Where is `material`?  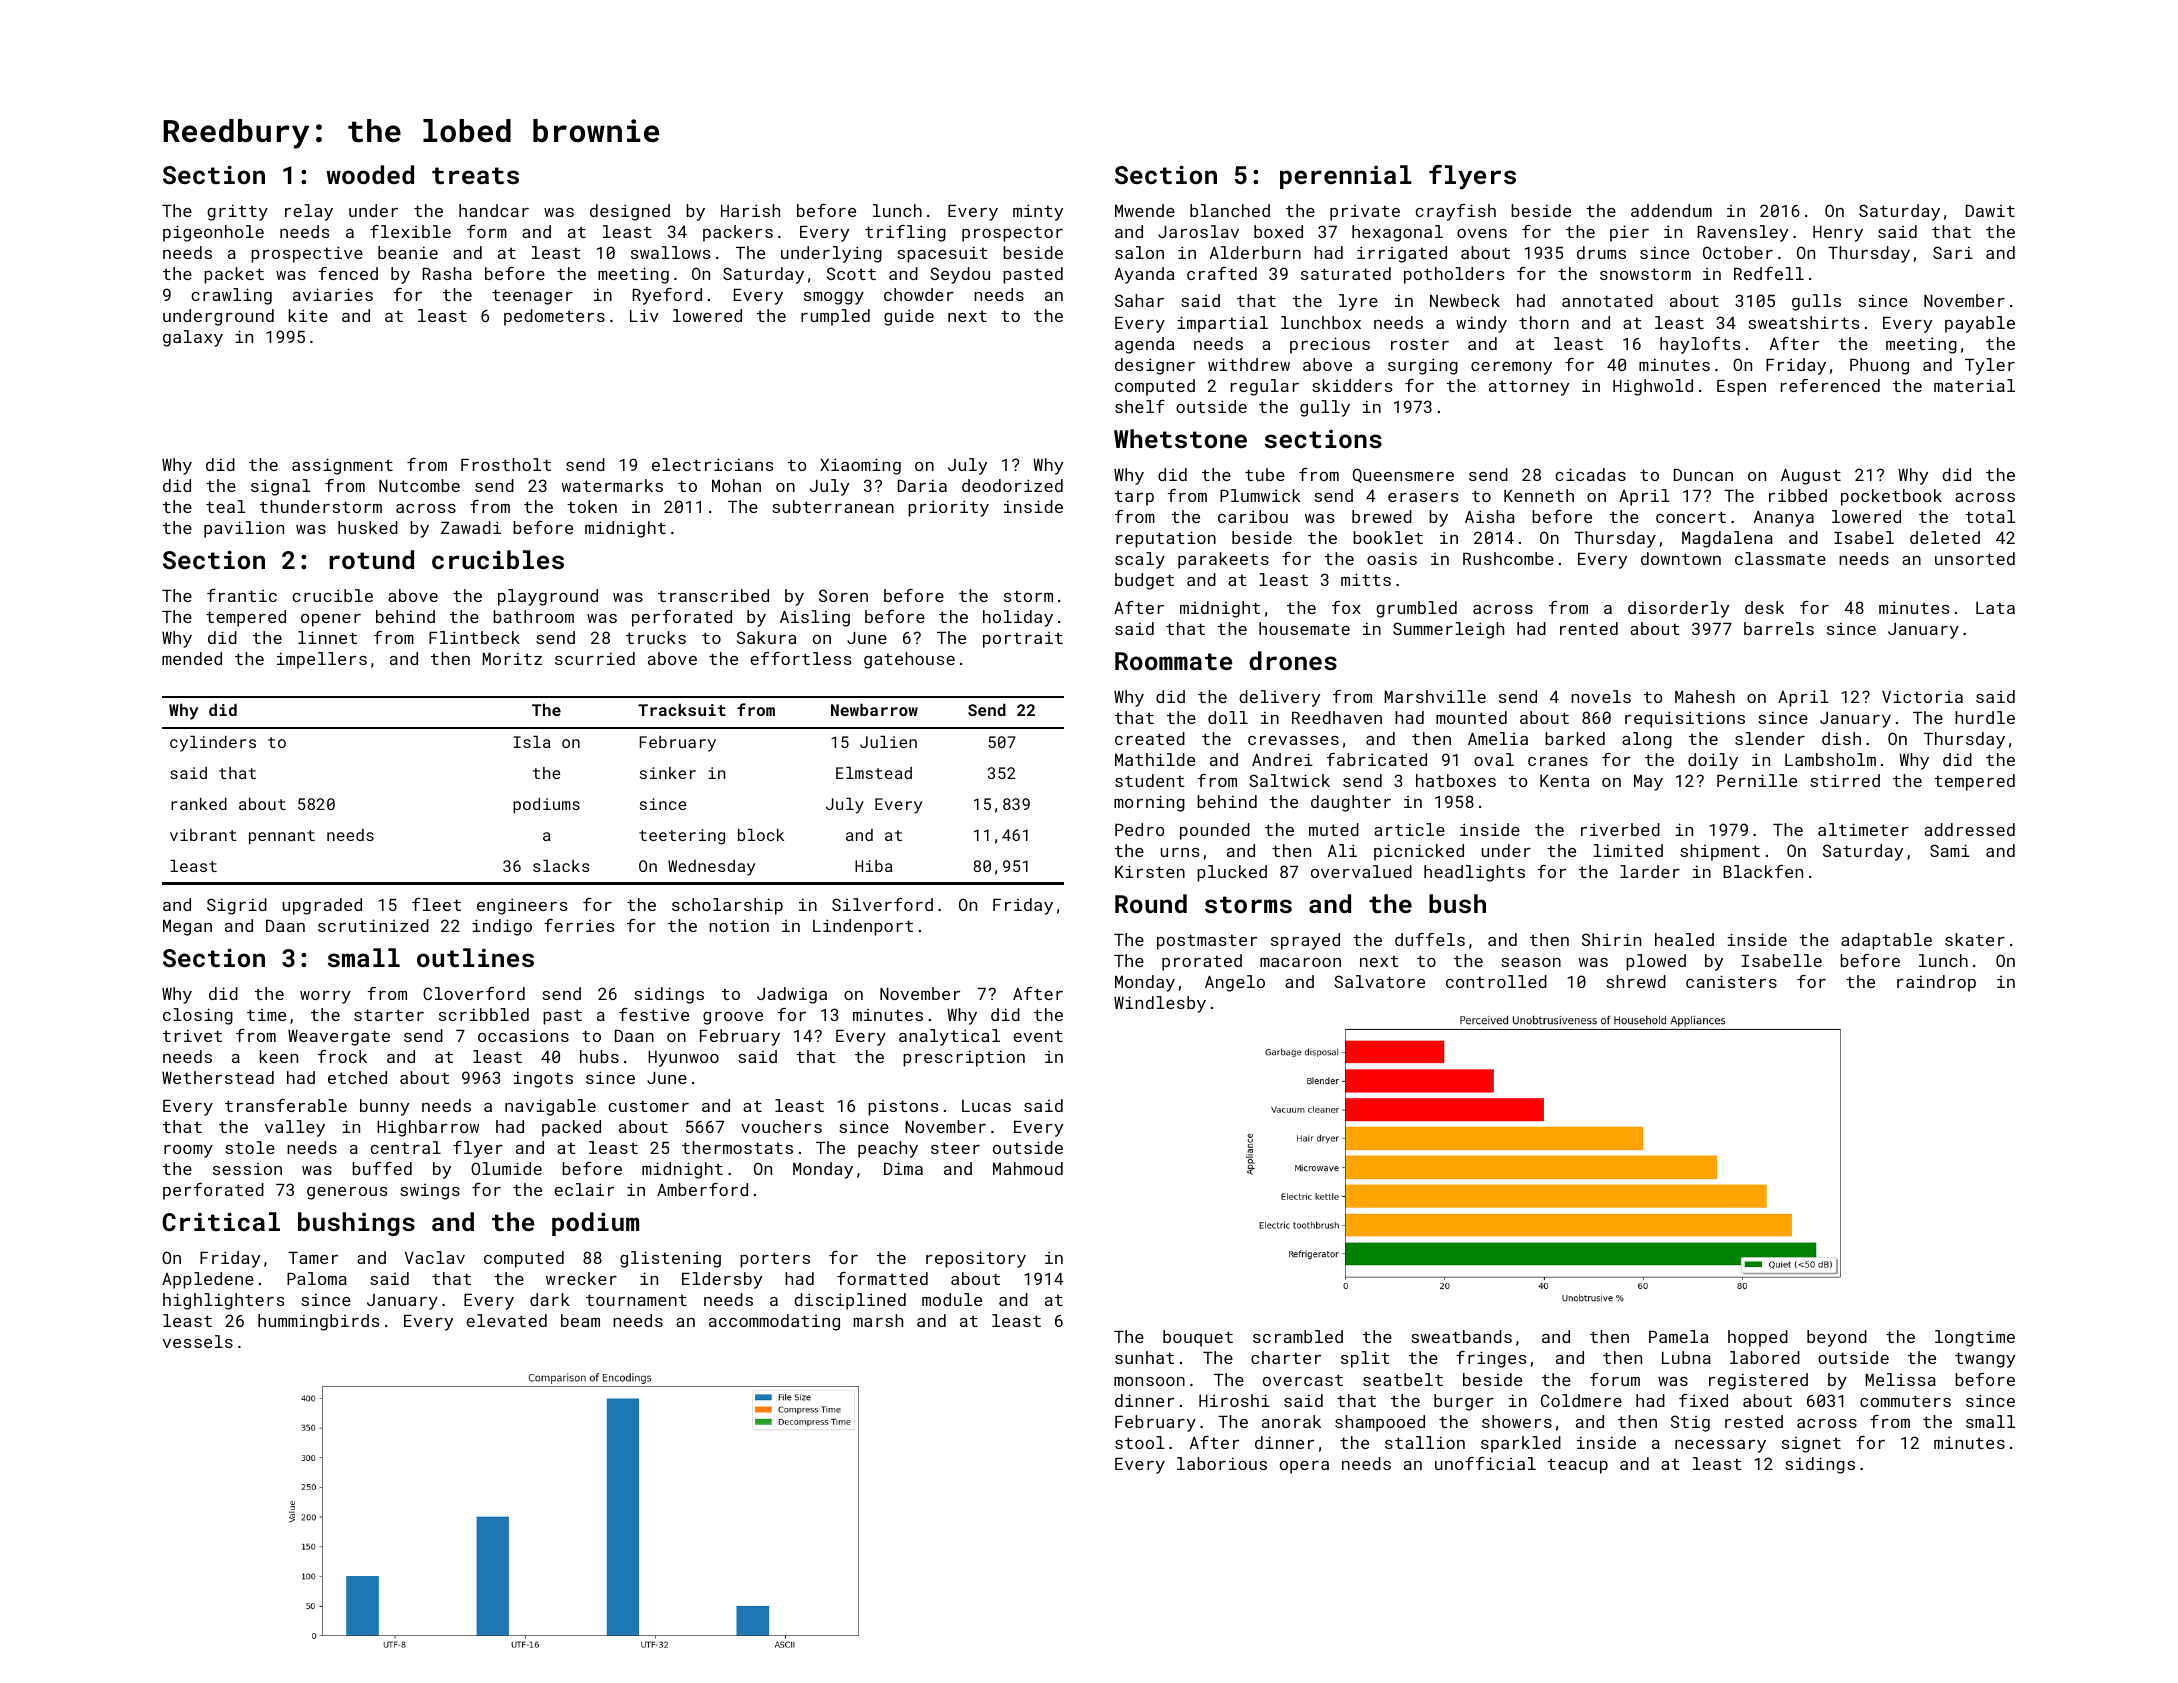
material is located at coordinates (1974, 385).
